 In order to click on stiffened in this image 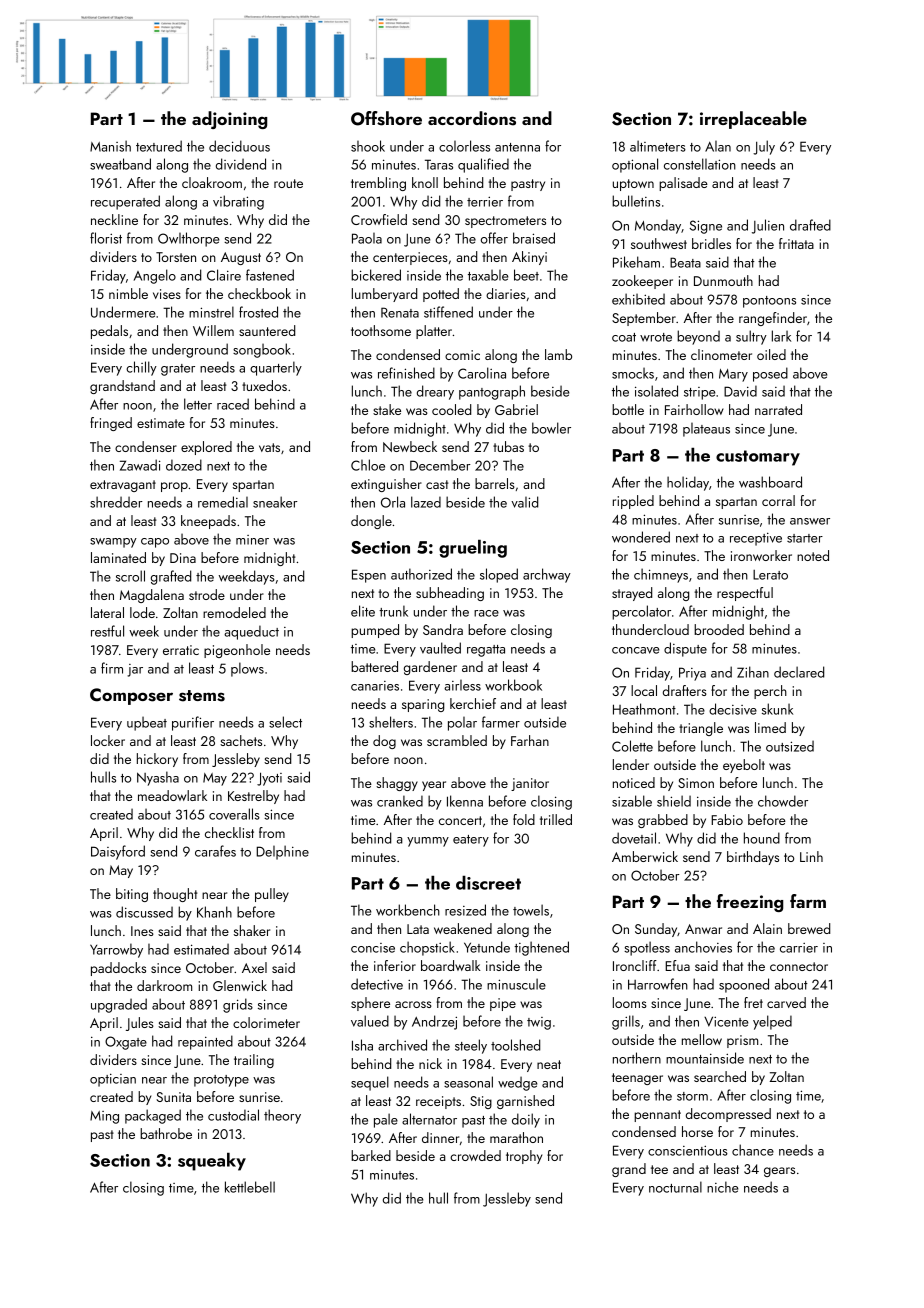, I will do `click(448, 312)`.
